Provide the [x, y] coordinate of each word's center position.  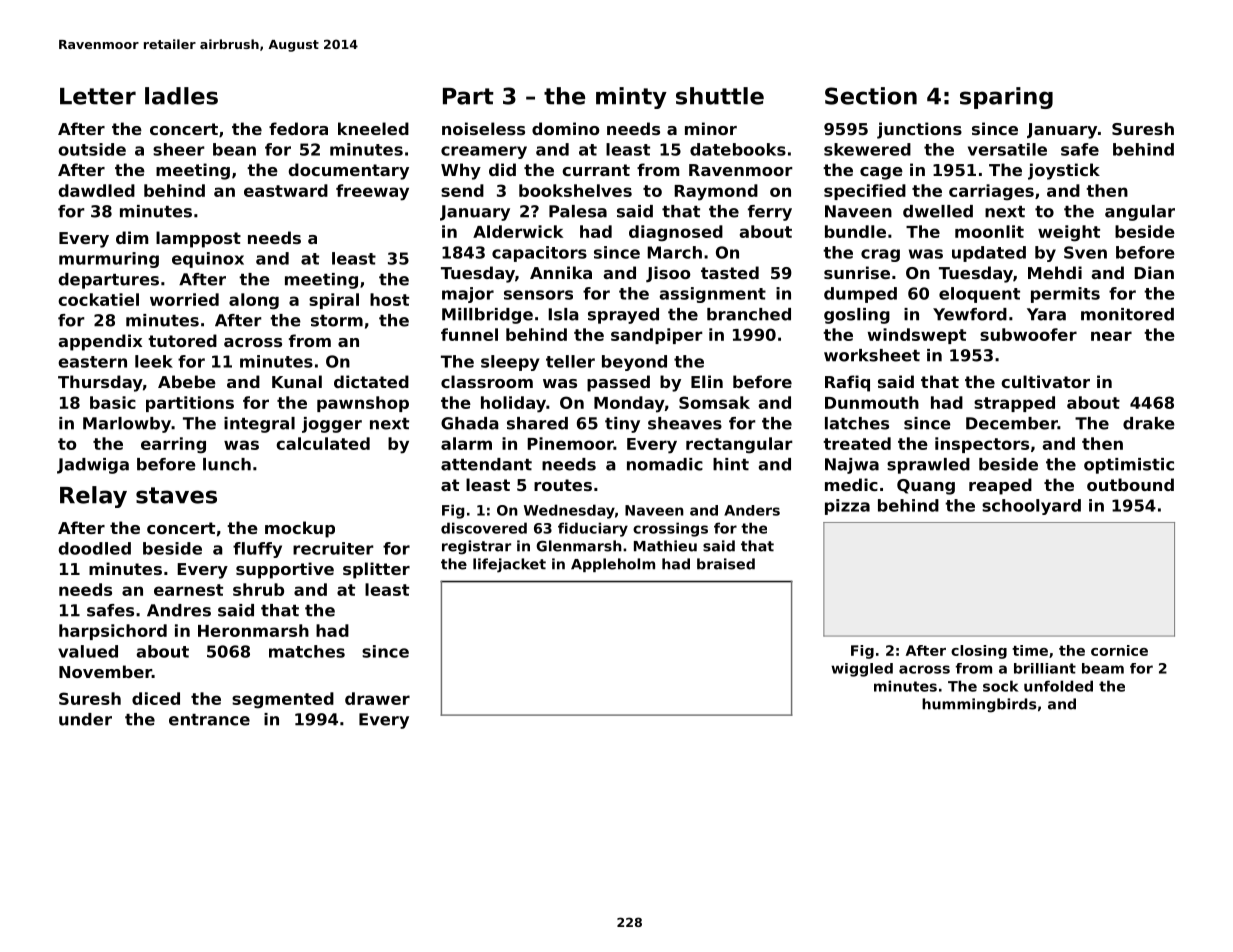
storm [337, 321]
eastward [286, 190]
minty [631, 98]
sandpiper [657, 336]
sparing [1006, 98]
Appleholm [613, 565]
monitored [1127, 314]
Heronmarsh [253, 630]
